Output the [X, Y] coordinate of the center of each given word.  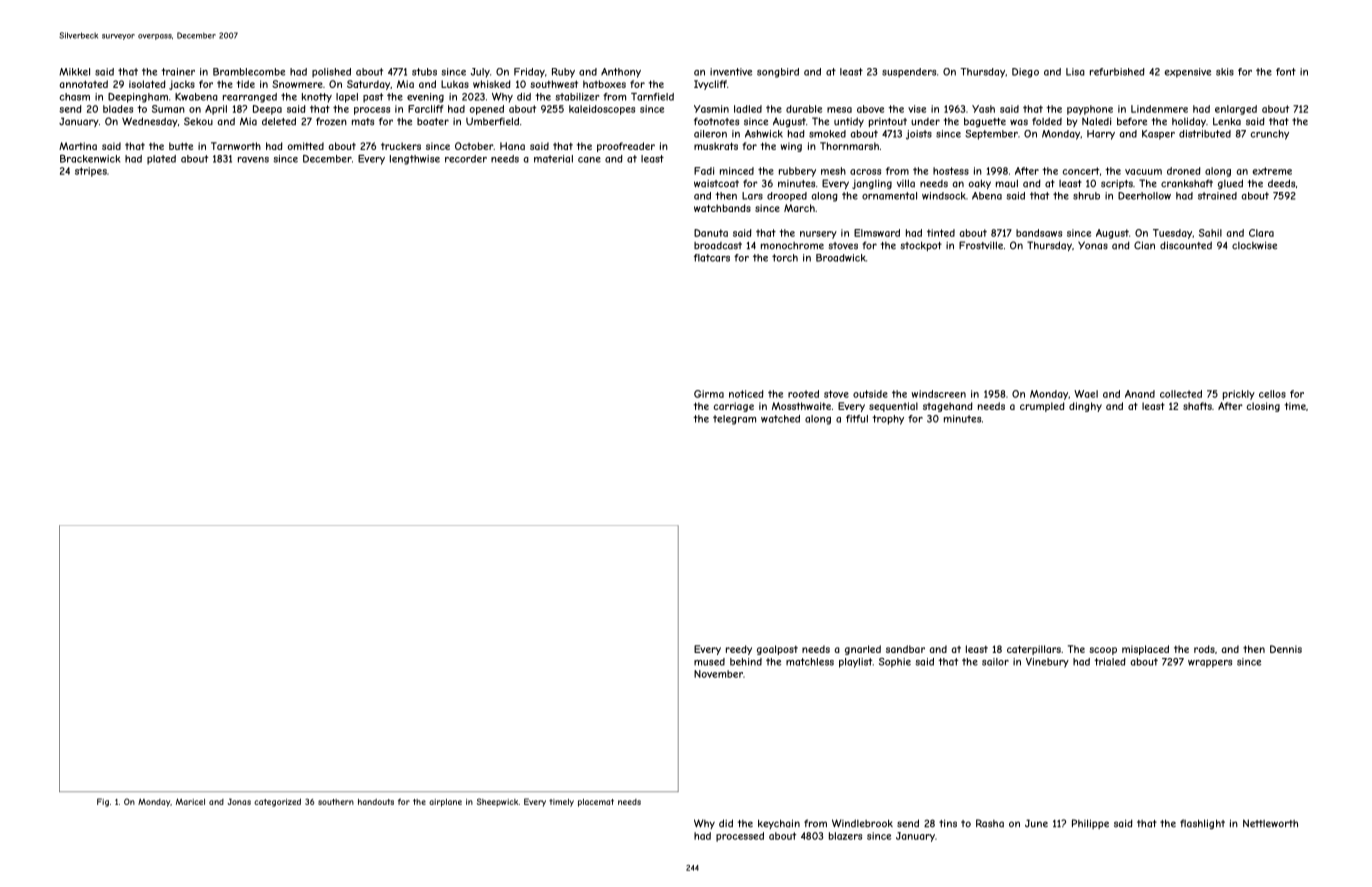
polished [331, 73]
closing [1263, 407]
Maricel [190, 801]
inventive [731, 72]
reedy [739, 650]
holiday [1189, 122]
